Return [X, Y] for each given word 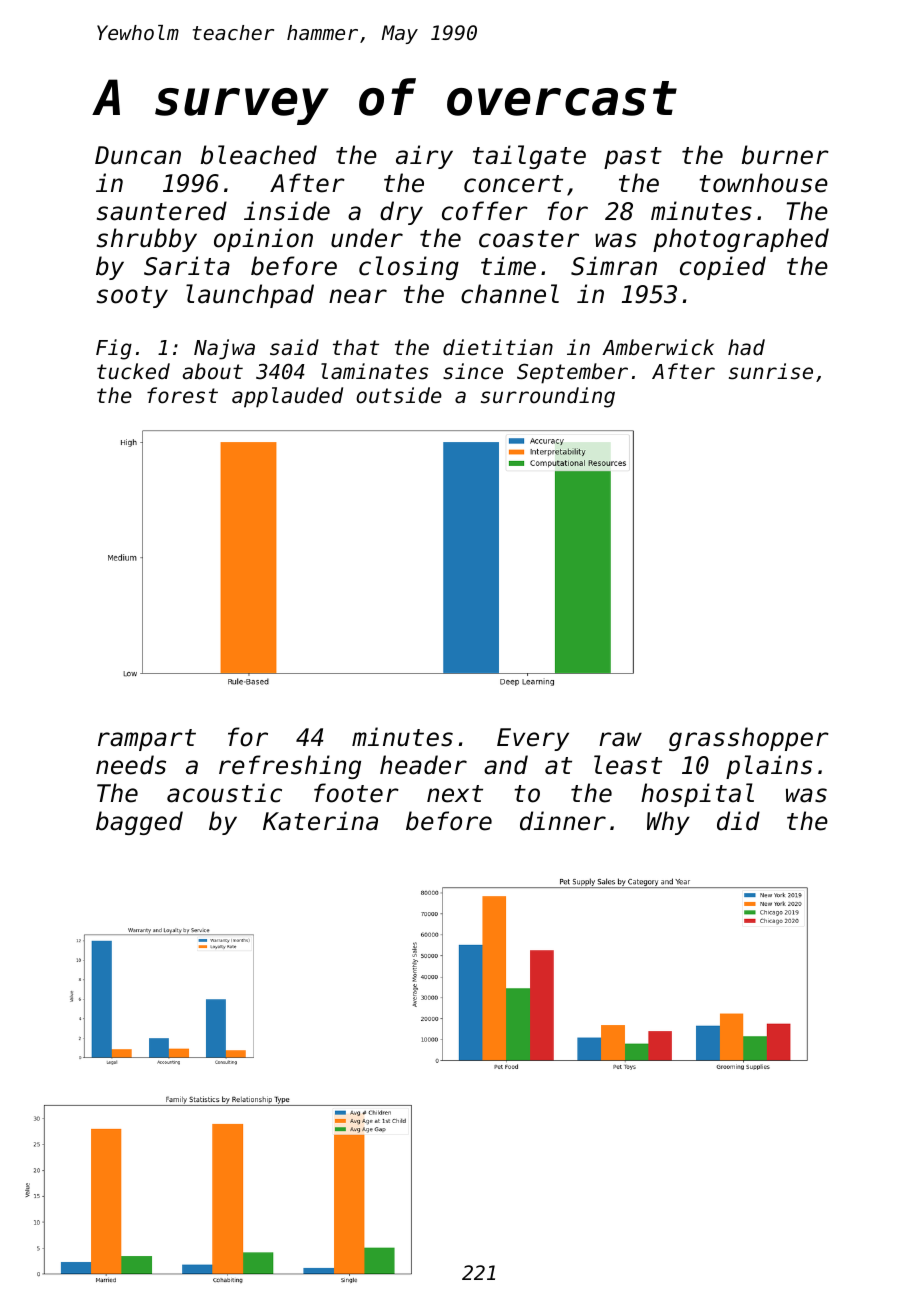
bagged [139, 823]
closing [409, 268]
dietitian [498, 347]
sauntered [162, 211]
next [455, 794]
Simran [614, 266]
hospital [697, 795]
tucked [133, 371]
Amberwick [658, 347]
